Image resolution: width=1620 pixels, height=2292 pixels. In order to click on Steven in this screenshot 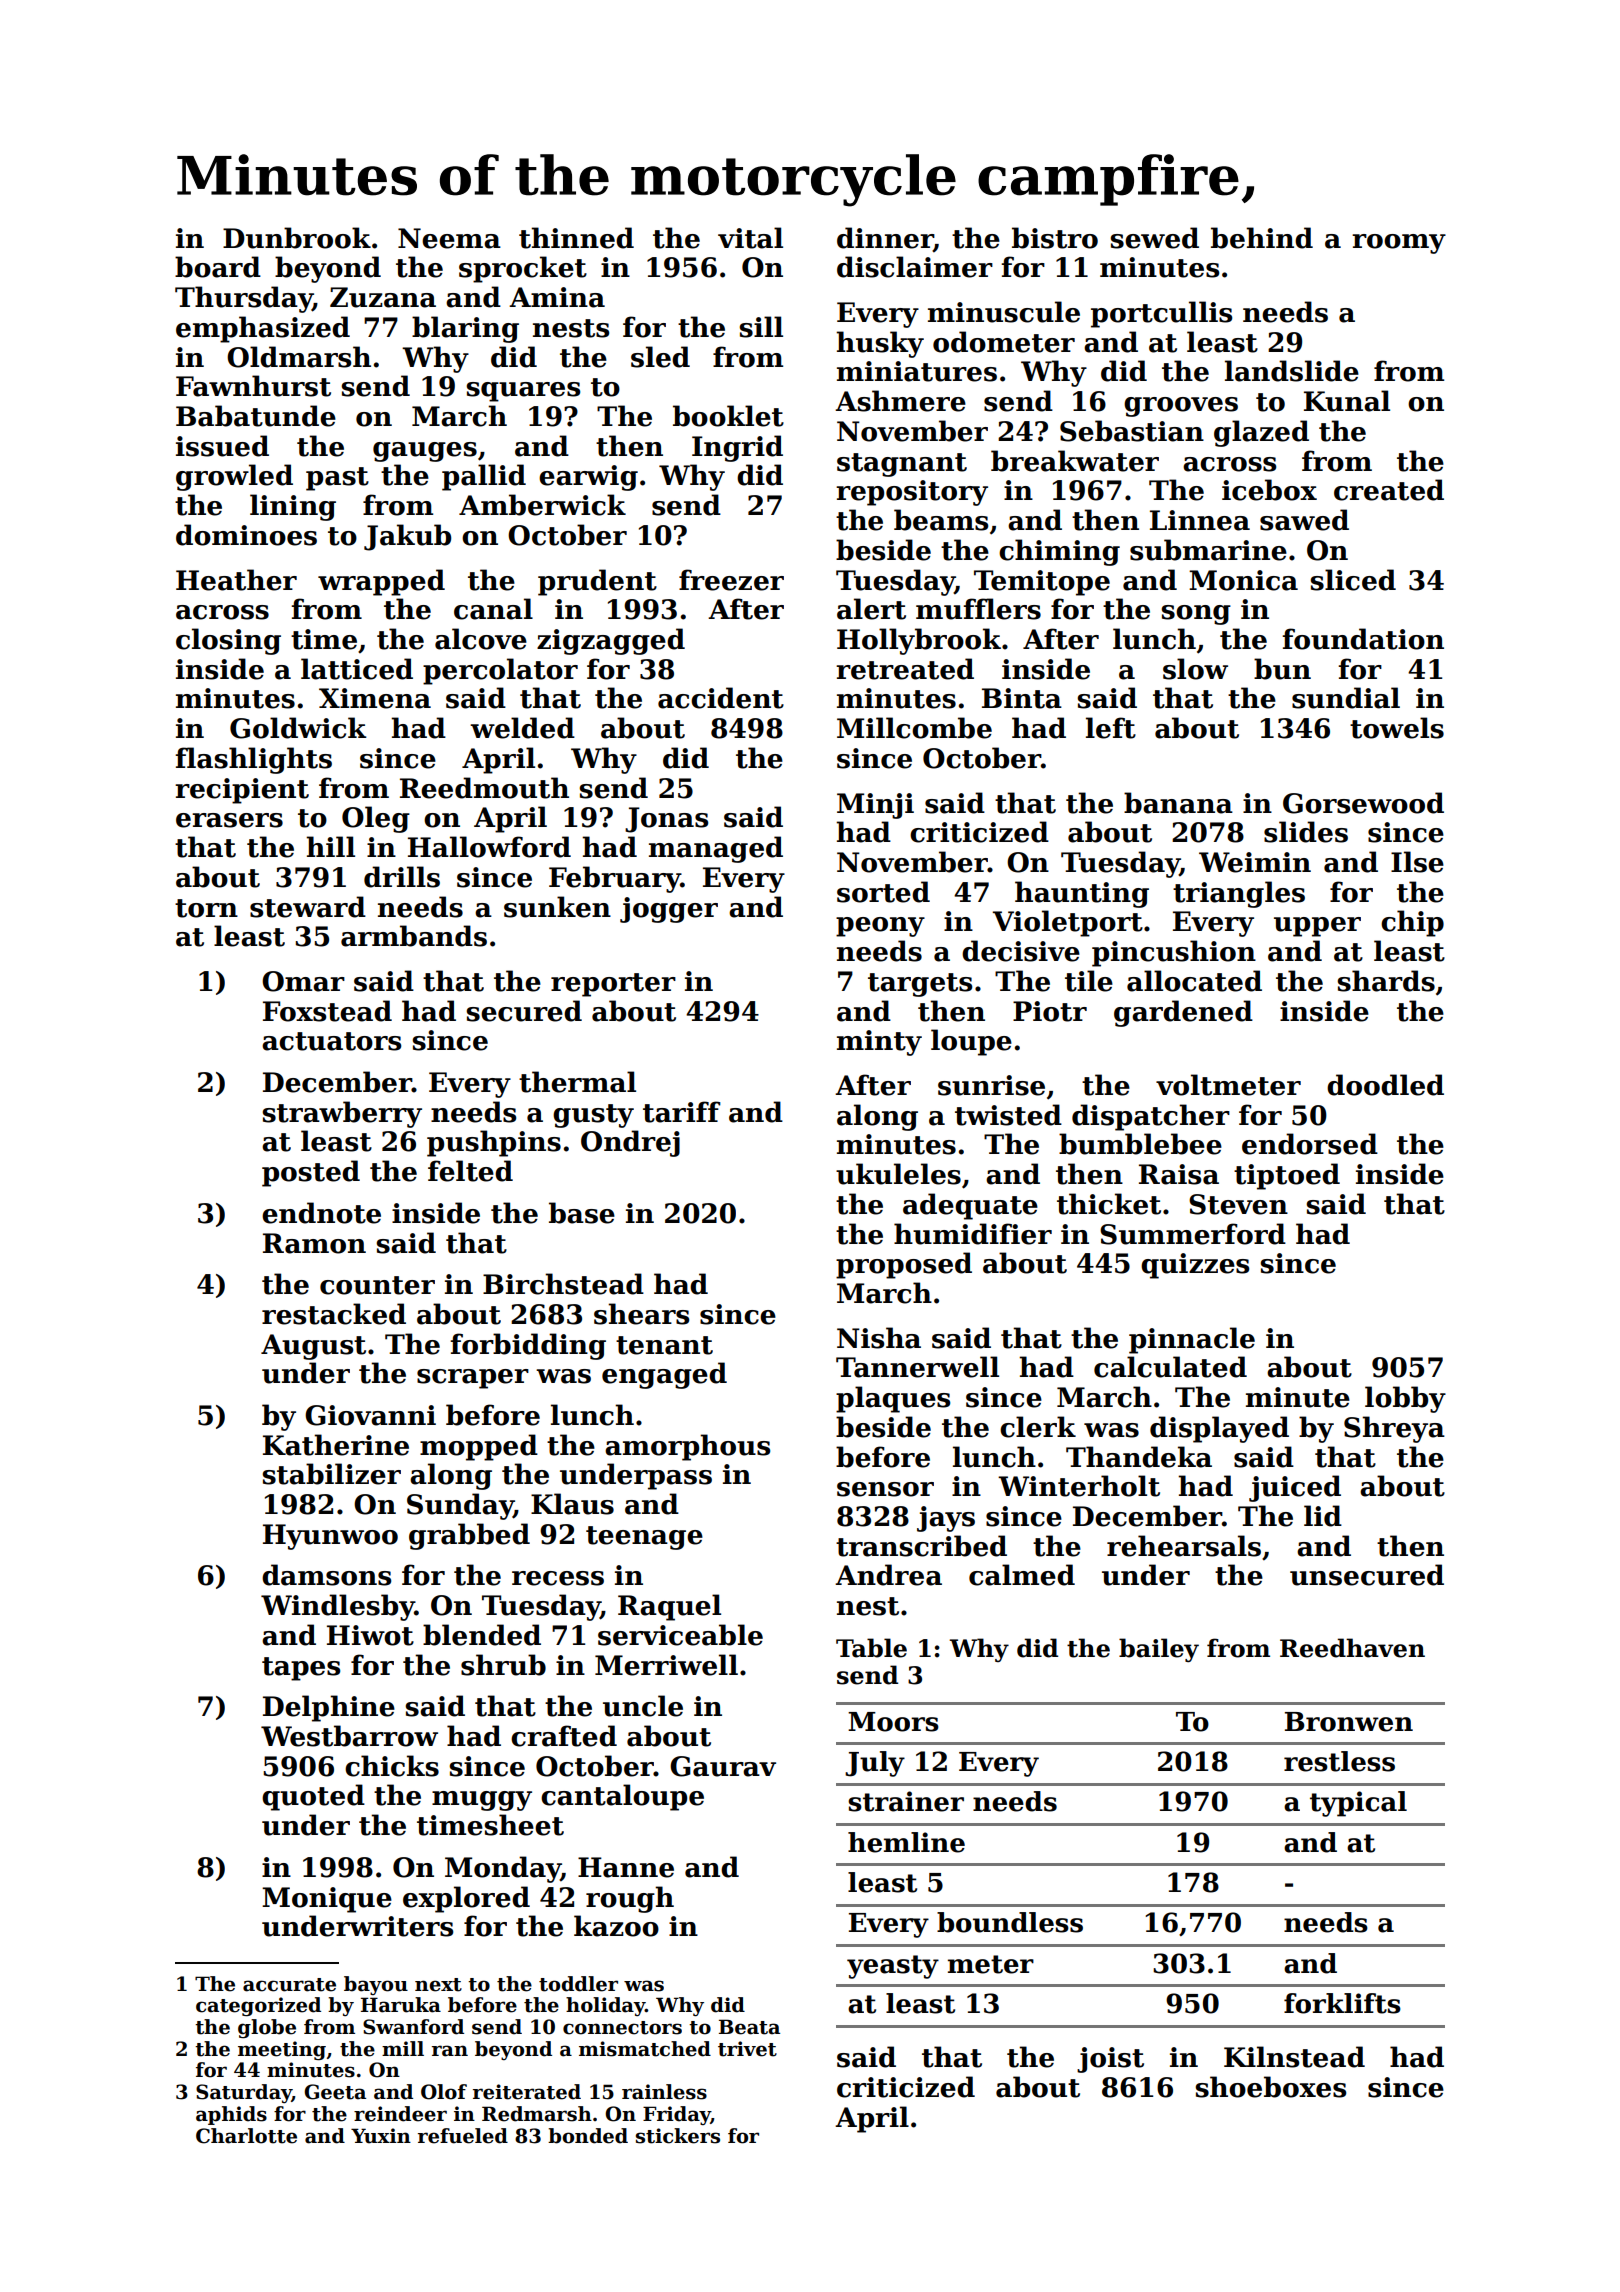, I will do `click(1238, 1204)`.
